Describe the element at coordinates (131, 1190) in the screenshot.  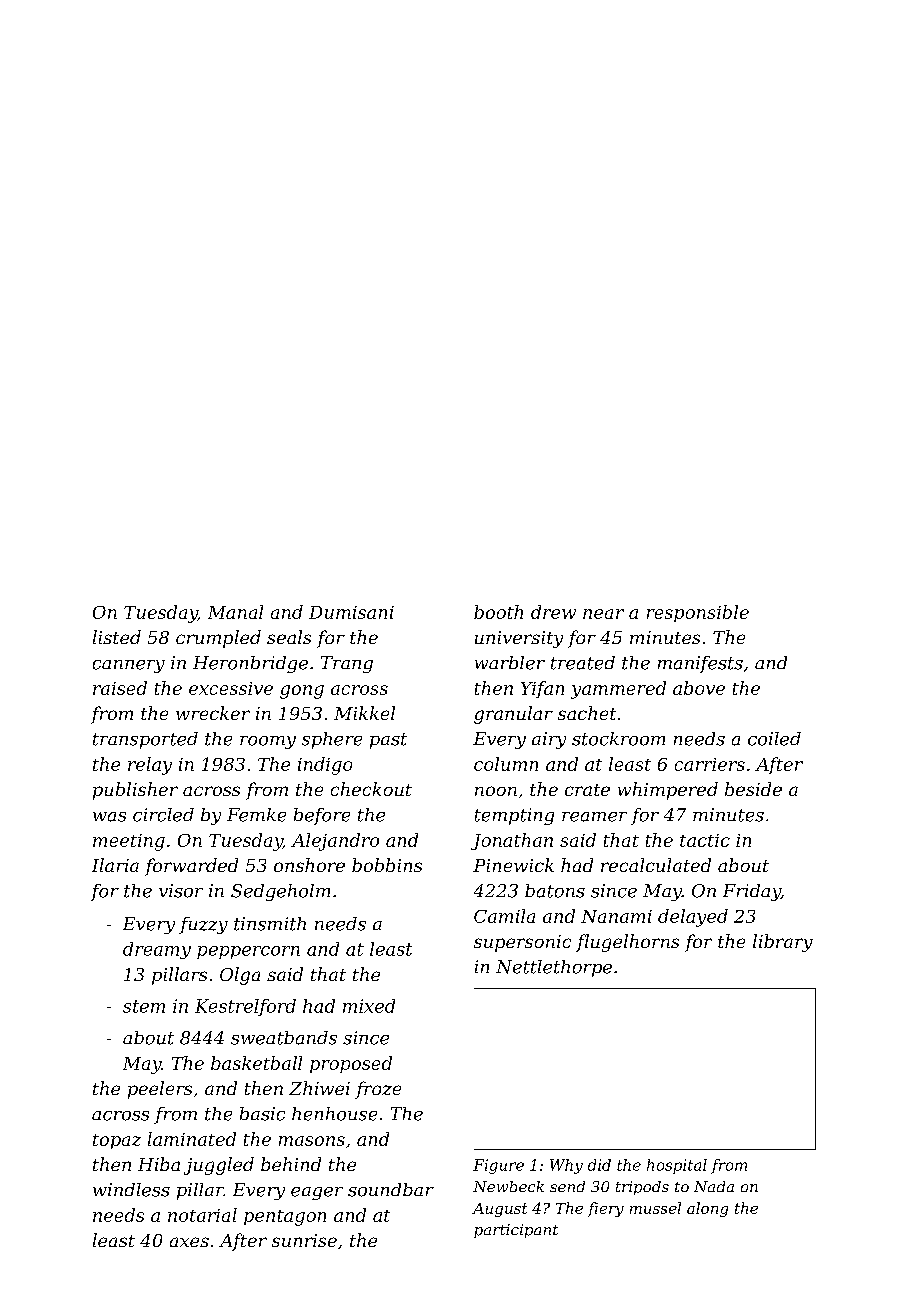
I see `windless` at that location.
